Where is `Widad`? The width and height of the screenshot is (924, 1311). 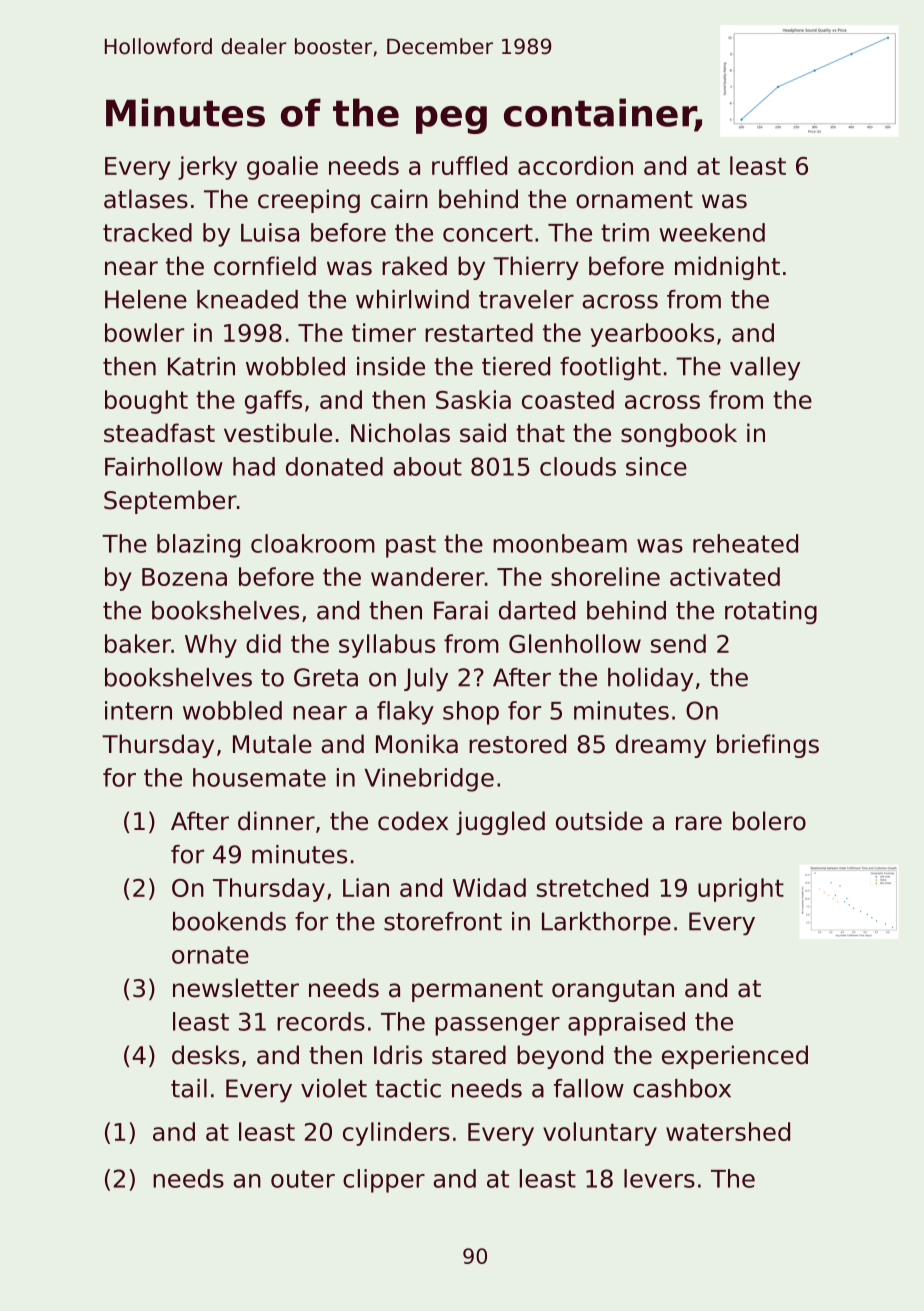
Widad is located at coordinates (489, 887).
